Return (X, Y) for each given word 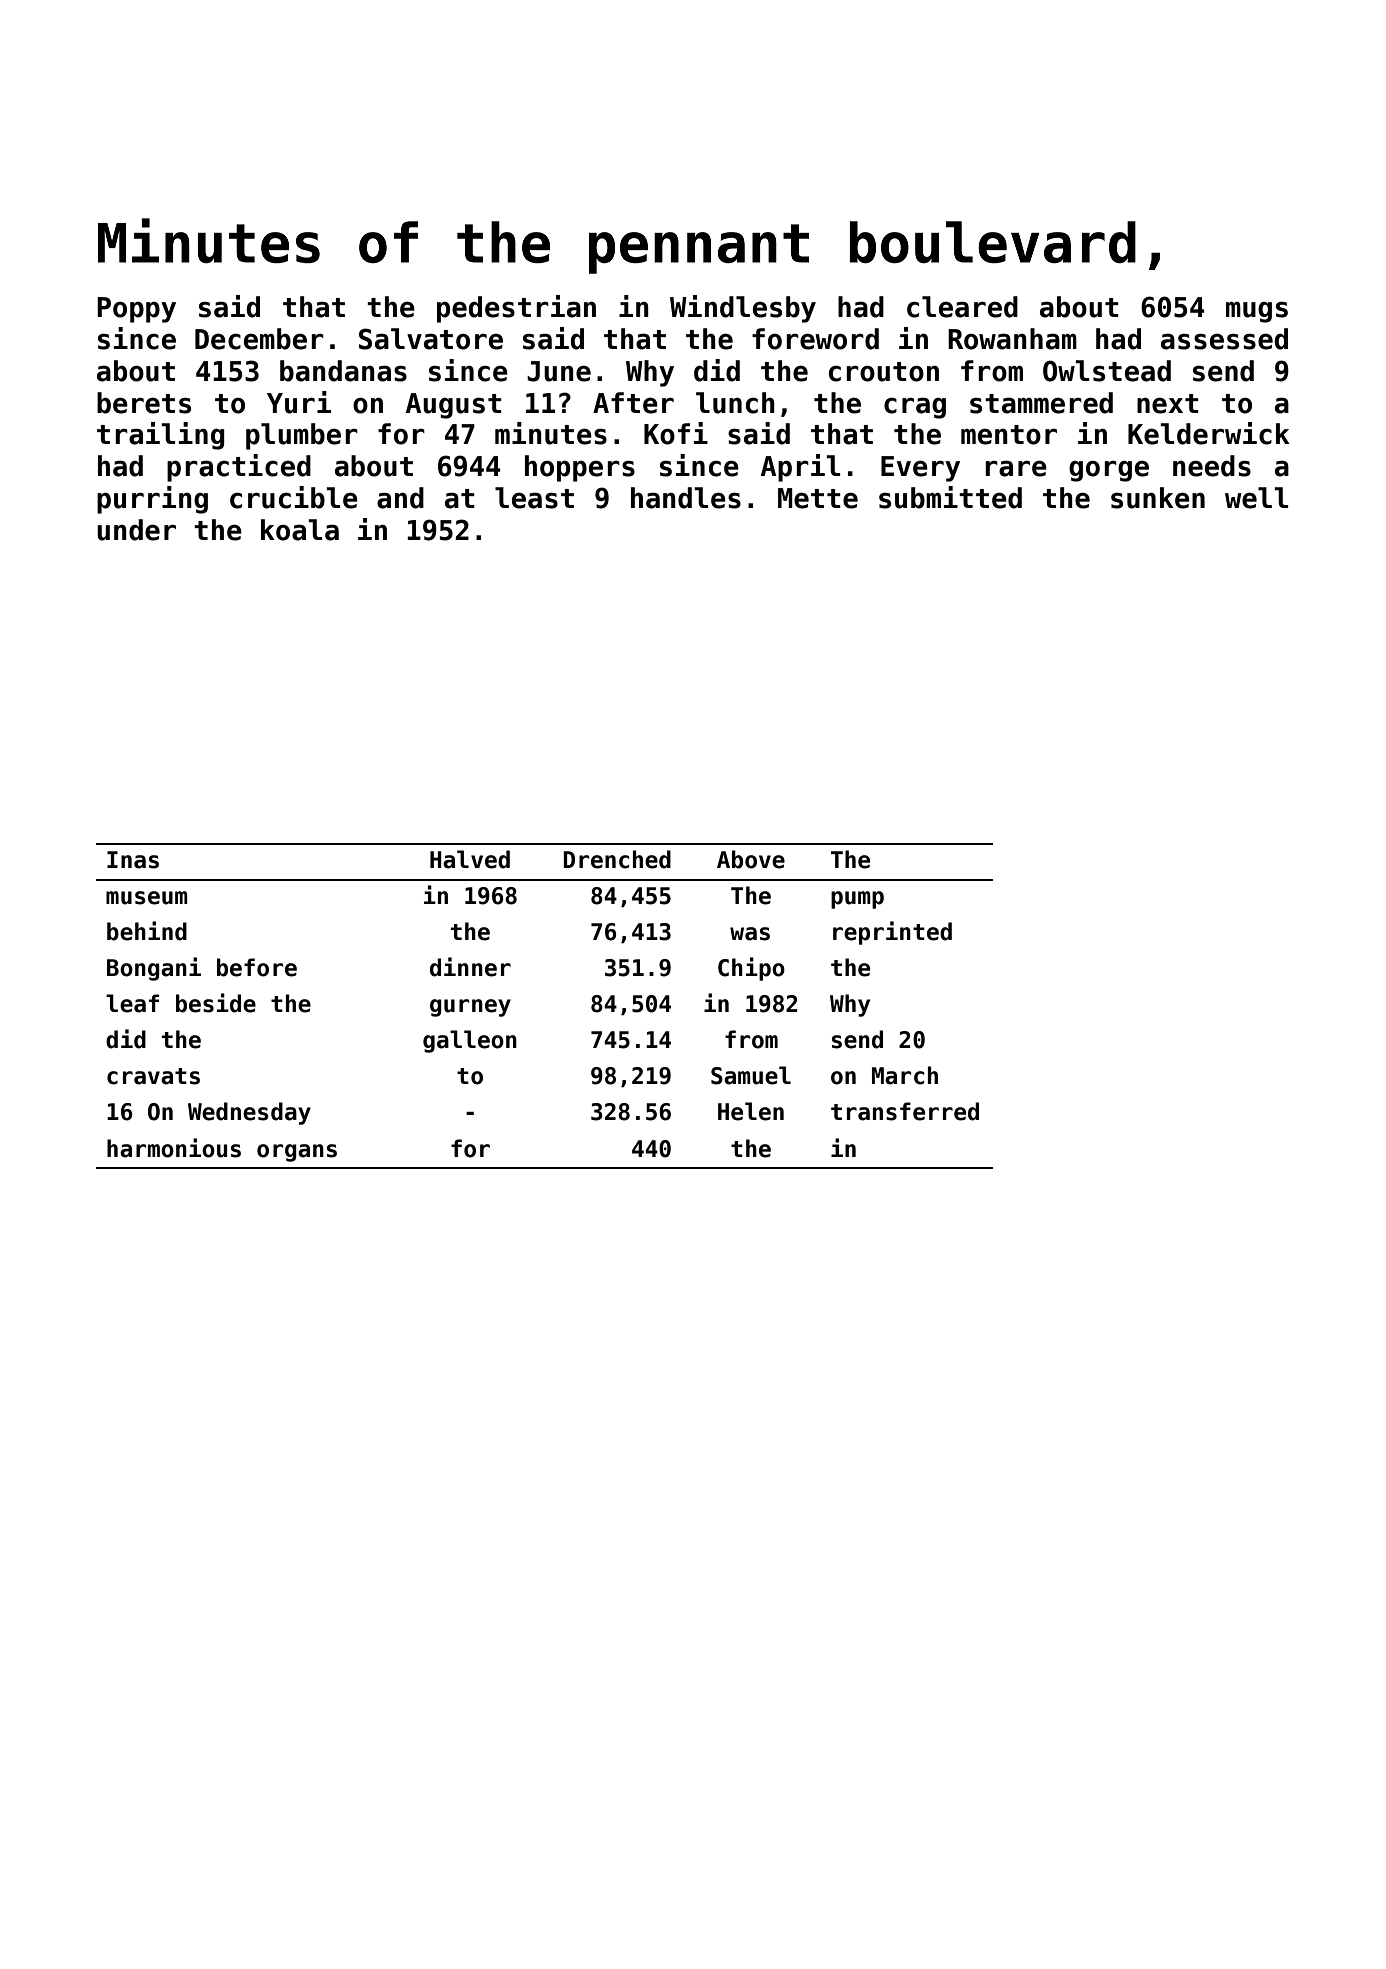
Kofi (676, 433)
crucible (294, 497)
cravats (153, 1076)
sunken (1158, 498)
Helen (751, 1111)
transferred (905, 1111)
